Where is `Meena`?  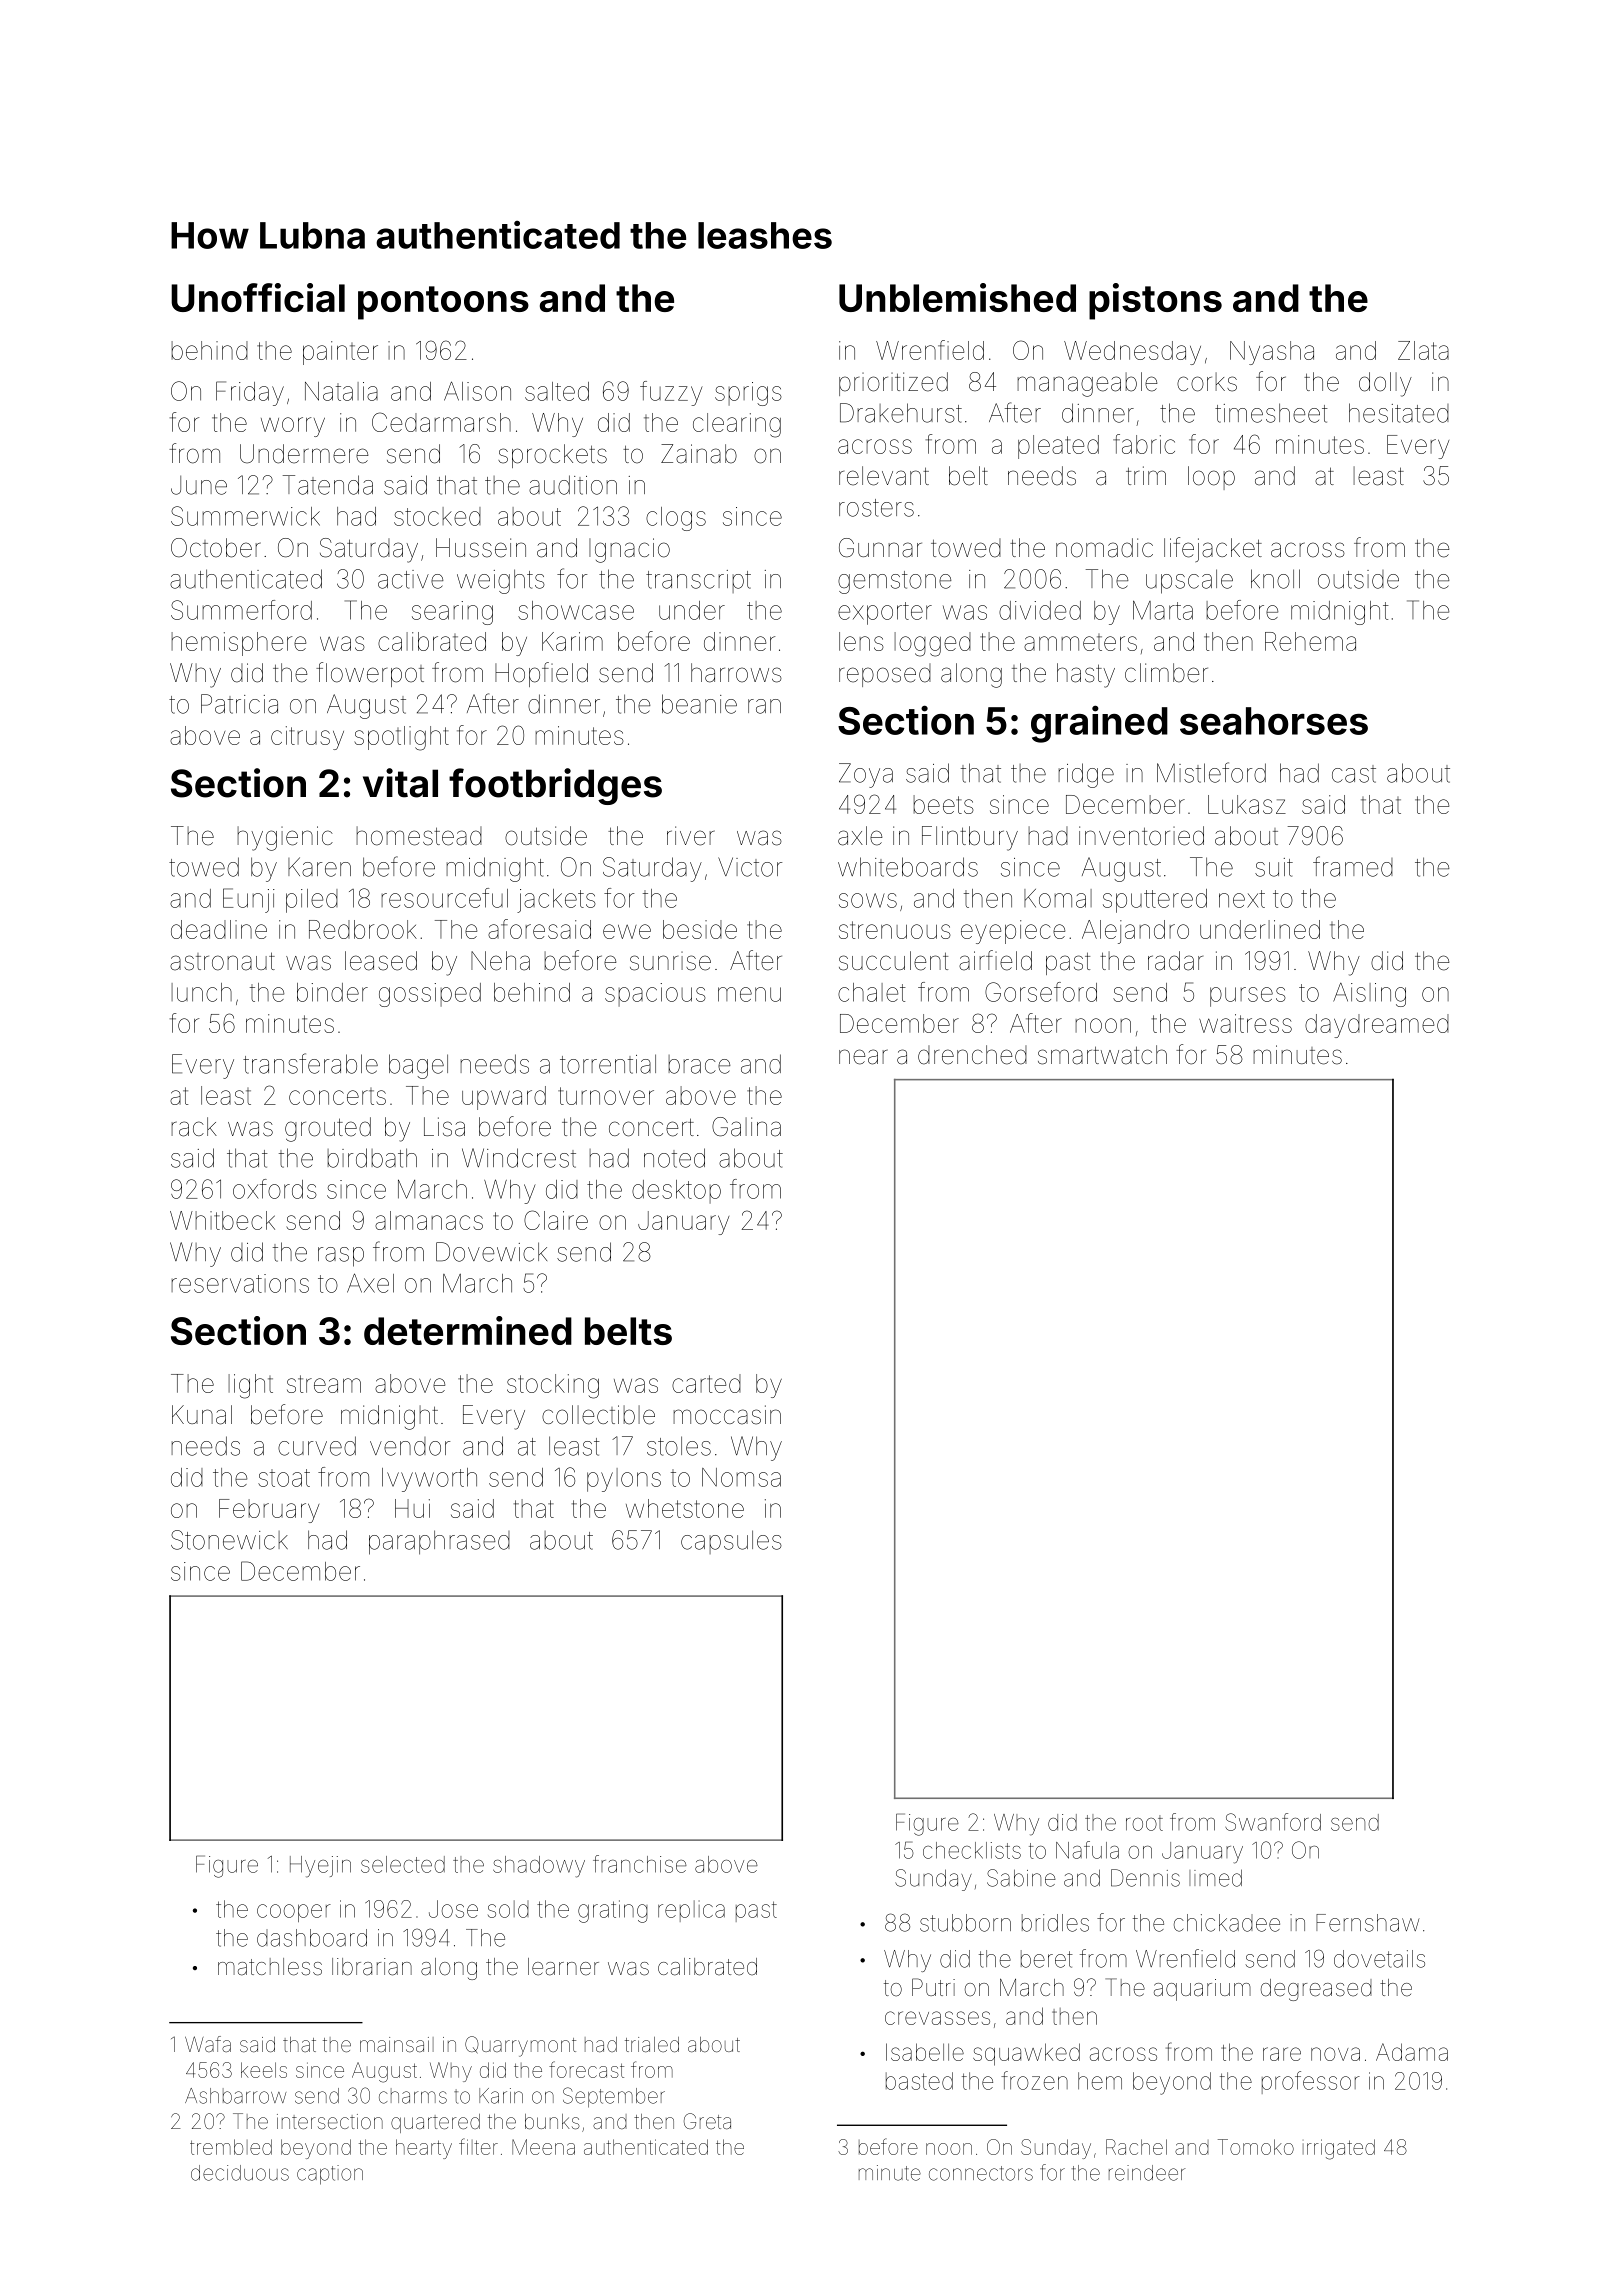 Meena is located at coordinates (543, 2147).
